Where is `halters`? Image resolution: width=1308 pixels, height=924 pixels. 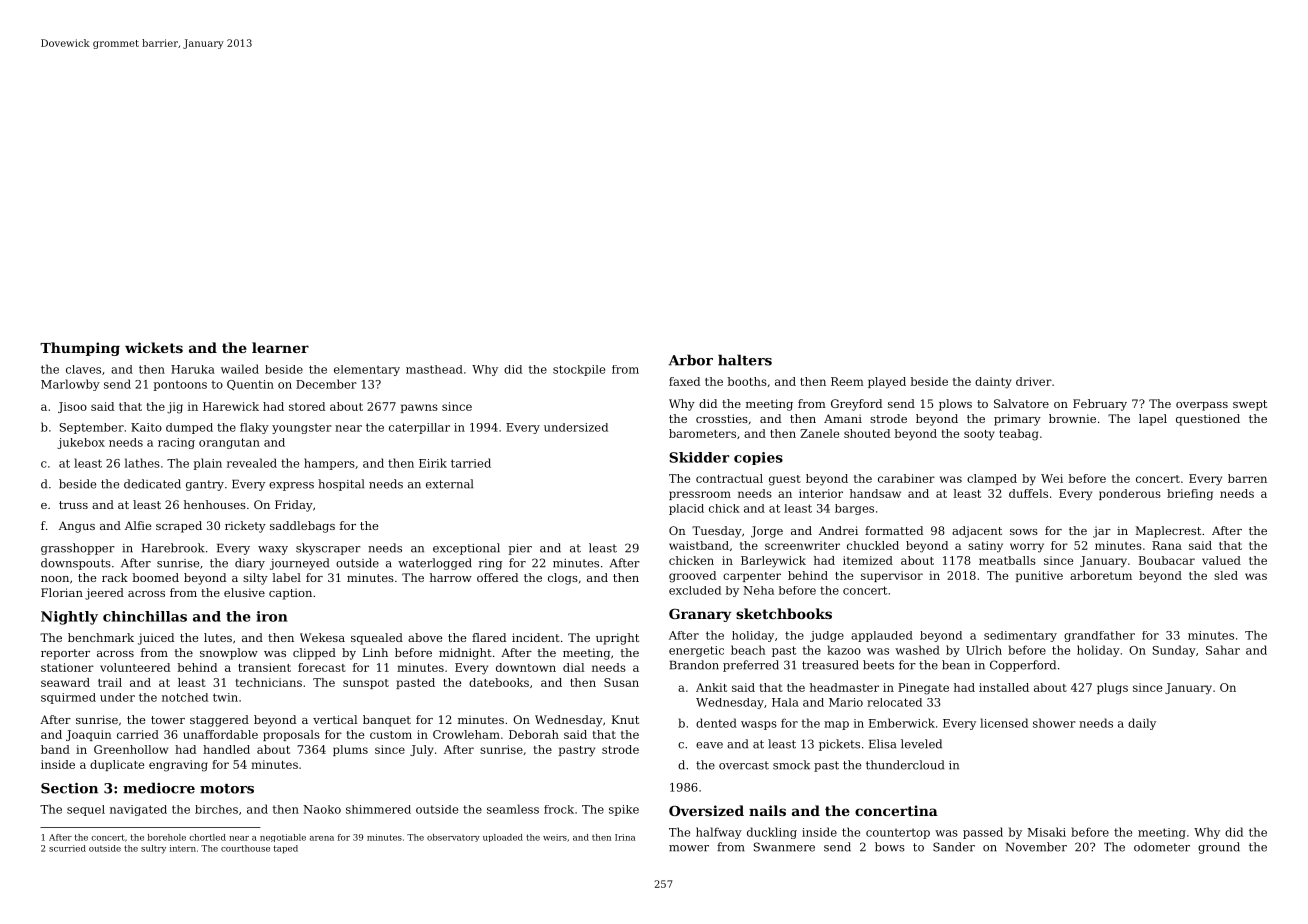
halters is located at coordinates (745, 360).
